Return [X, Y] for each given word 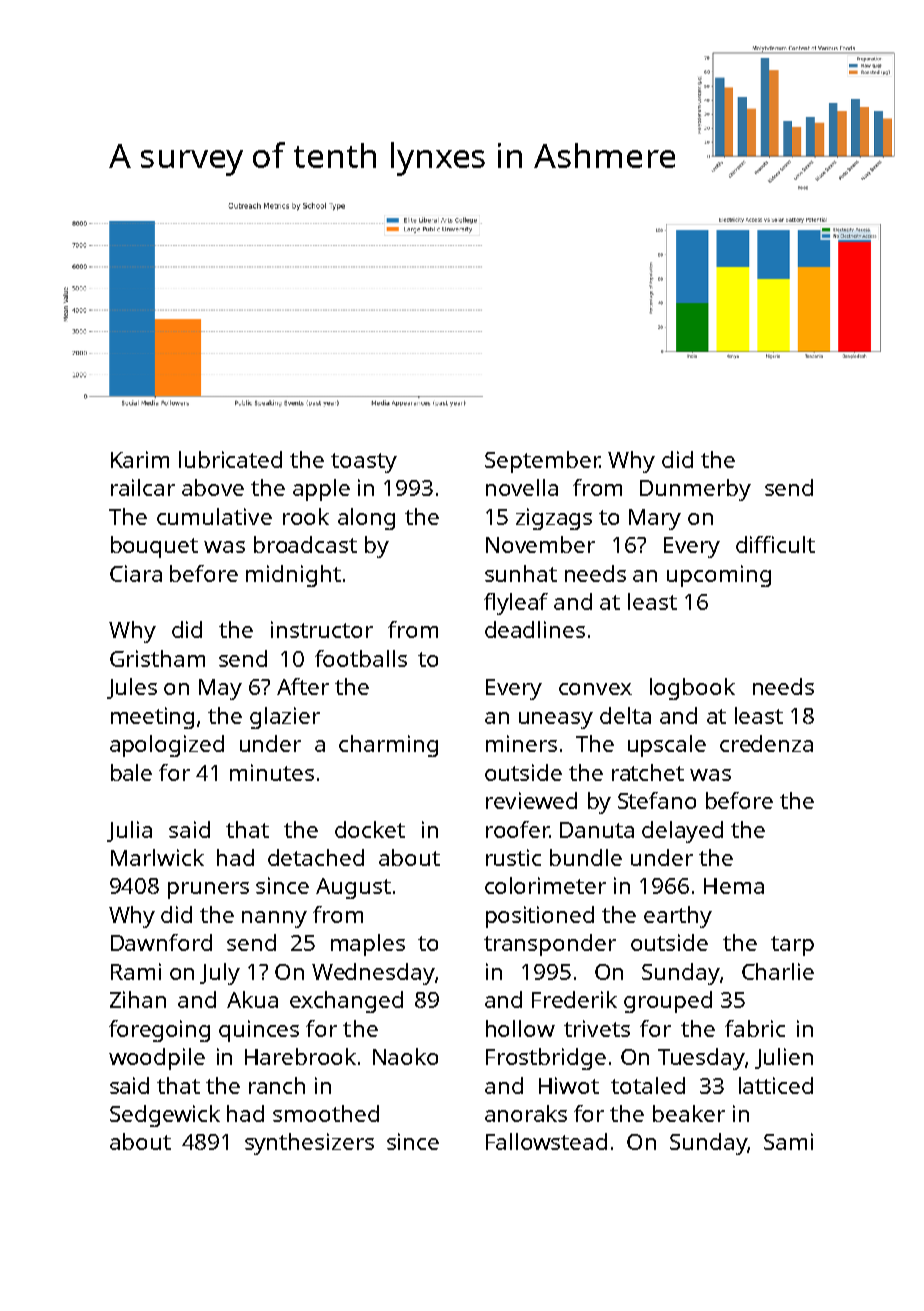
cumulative [214, 516]
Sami [788, 1141]
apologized [167, 746]
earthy [678, 917]
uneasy [556, 720]
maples [368, 945]
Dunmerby [695, 490]
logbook [692, 689]
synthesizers [309, 1144]
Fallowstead [546, 1141]
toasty [364, 463]
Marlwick [157, 857]
